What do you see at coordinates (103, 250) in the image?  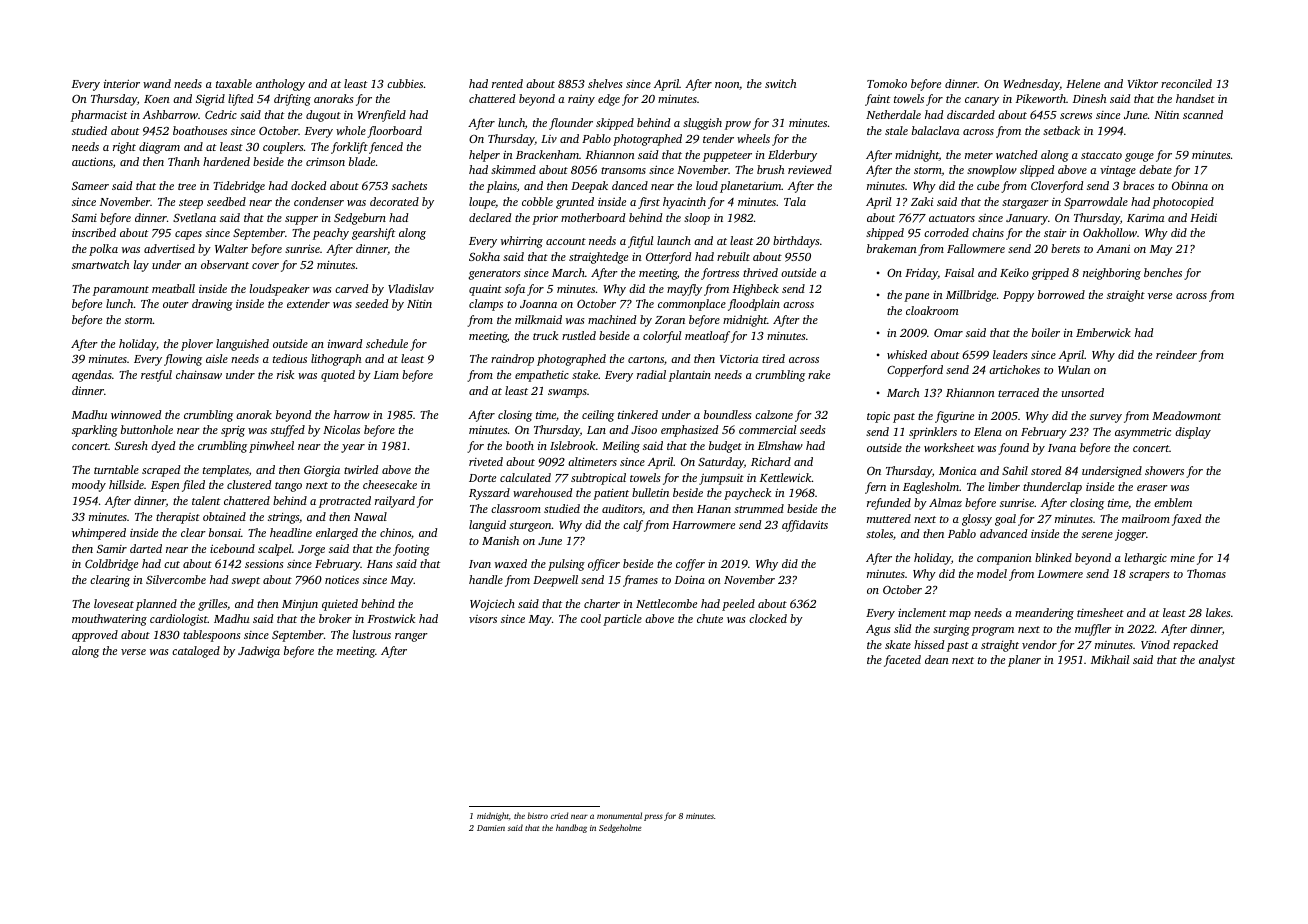 I see `polka` at bounding box center [103, 250].
